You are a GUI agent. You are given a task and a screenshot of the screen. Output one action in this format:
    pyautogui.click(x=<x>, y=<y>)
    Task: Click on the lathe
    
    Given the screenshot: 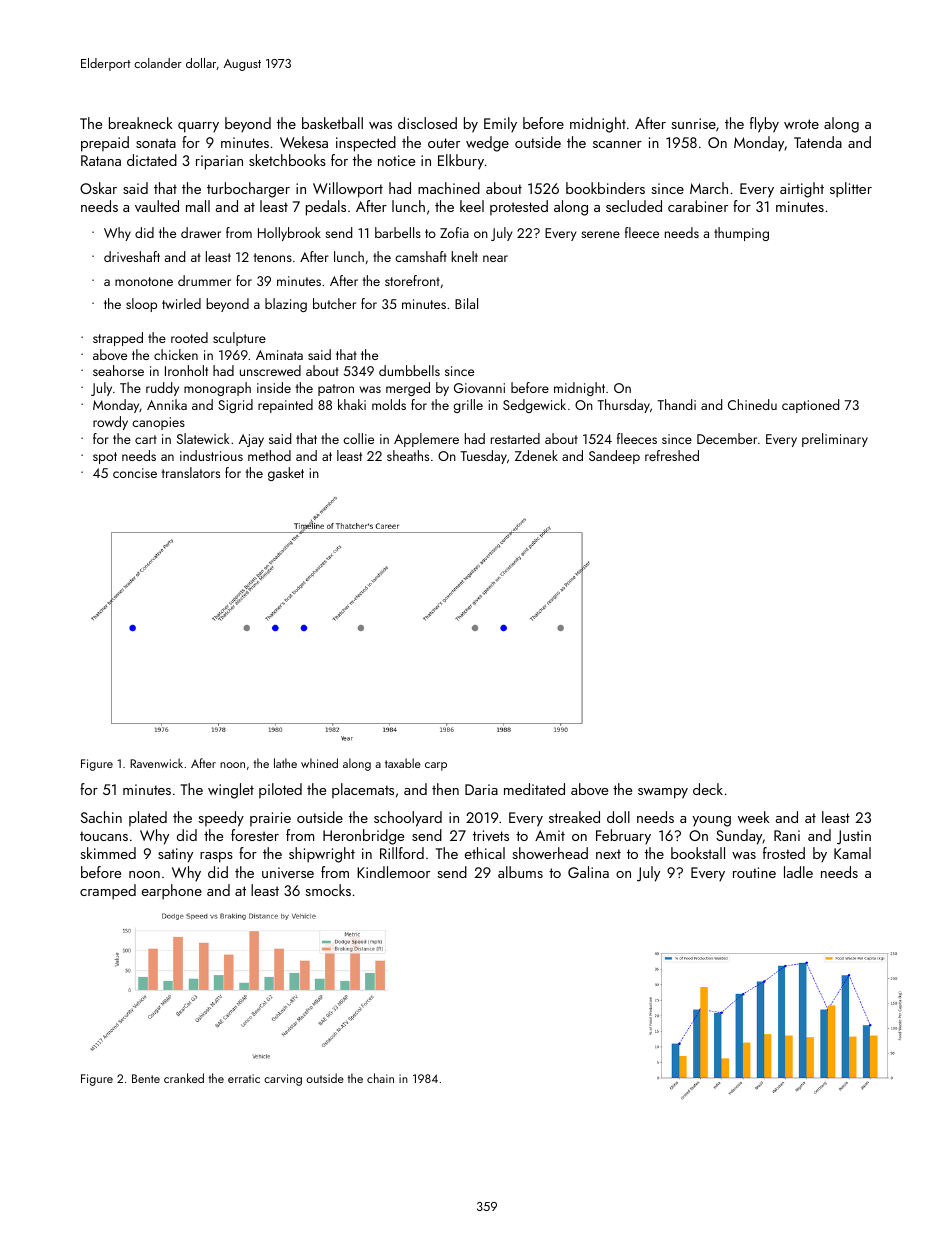 What is the action you would take?
    pyautogui.click(x=285, y=763)
